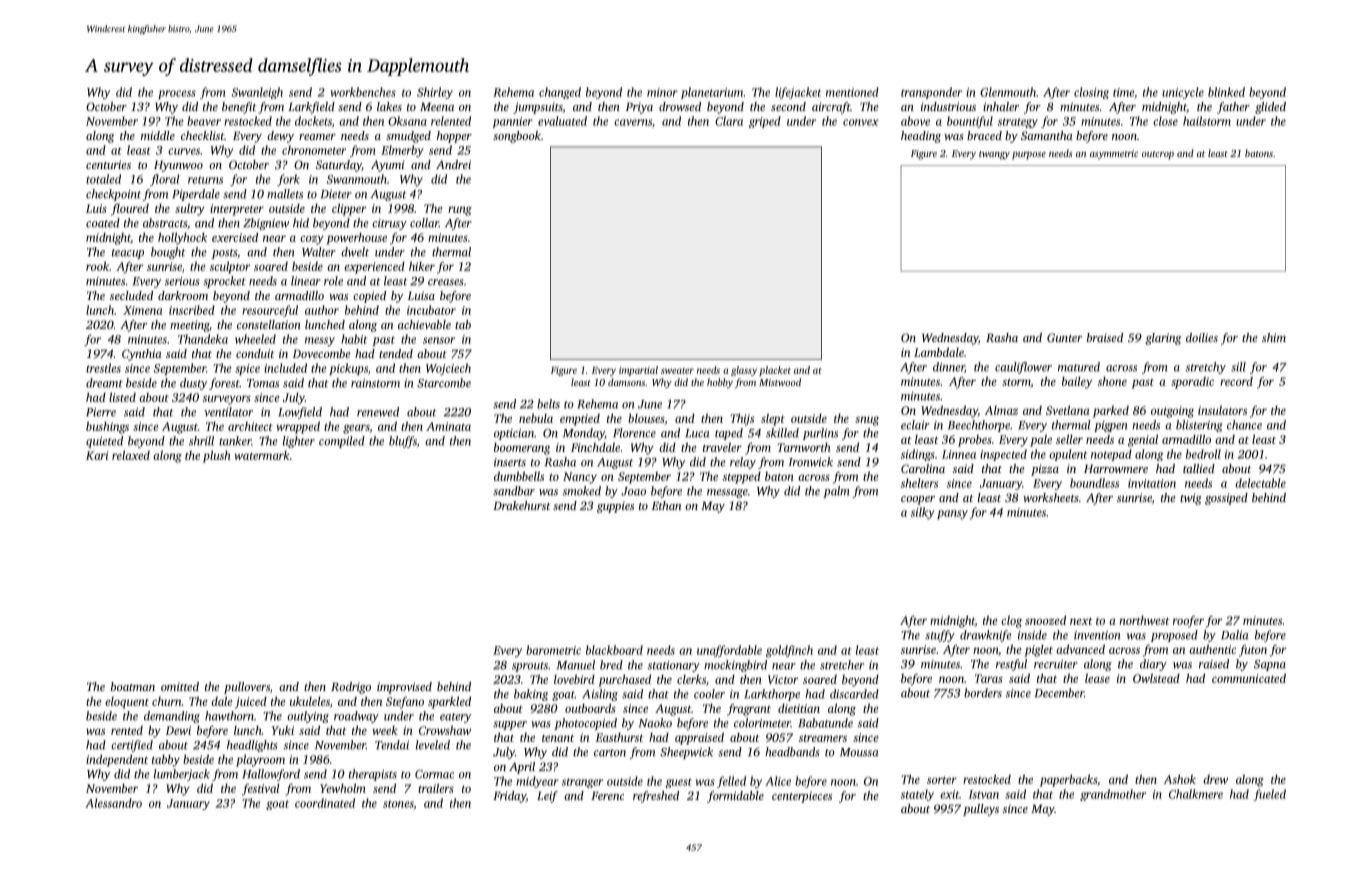  I want to click on unaffordable, so click(729, 651).
